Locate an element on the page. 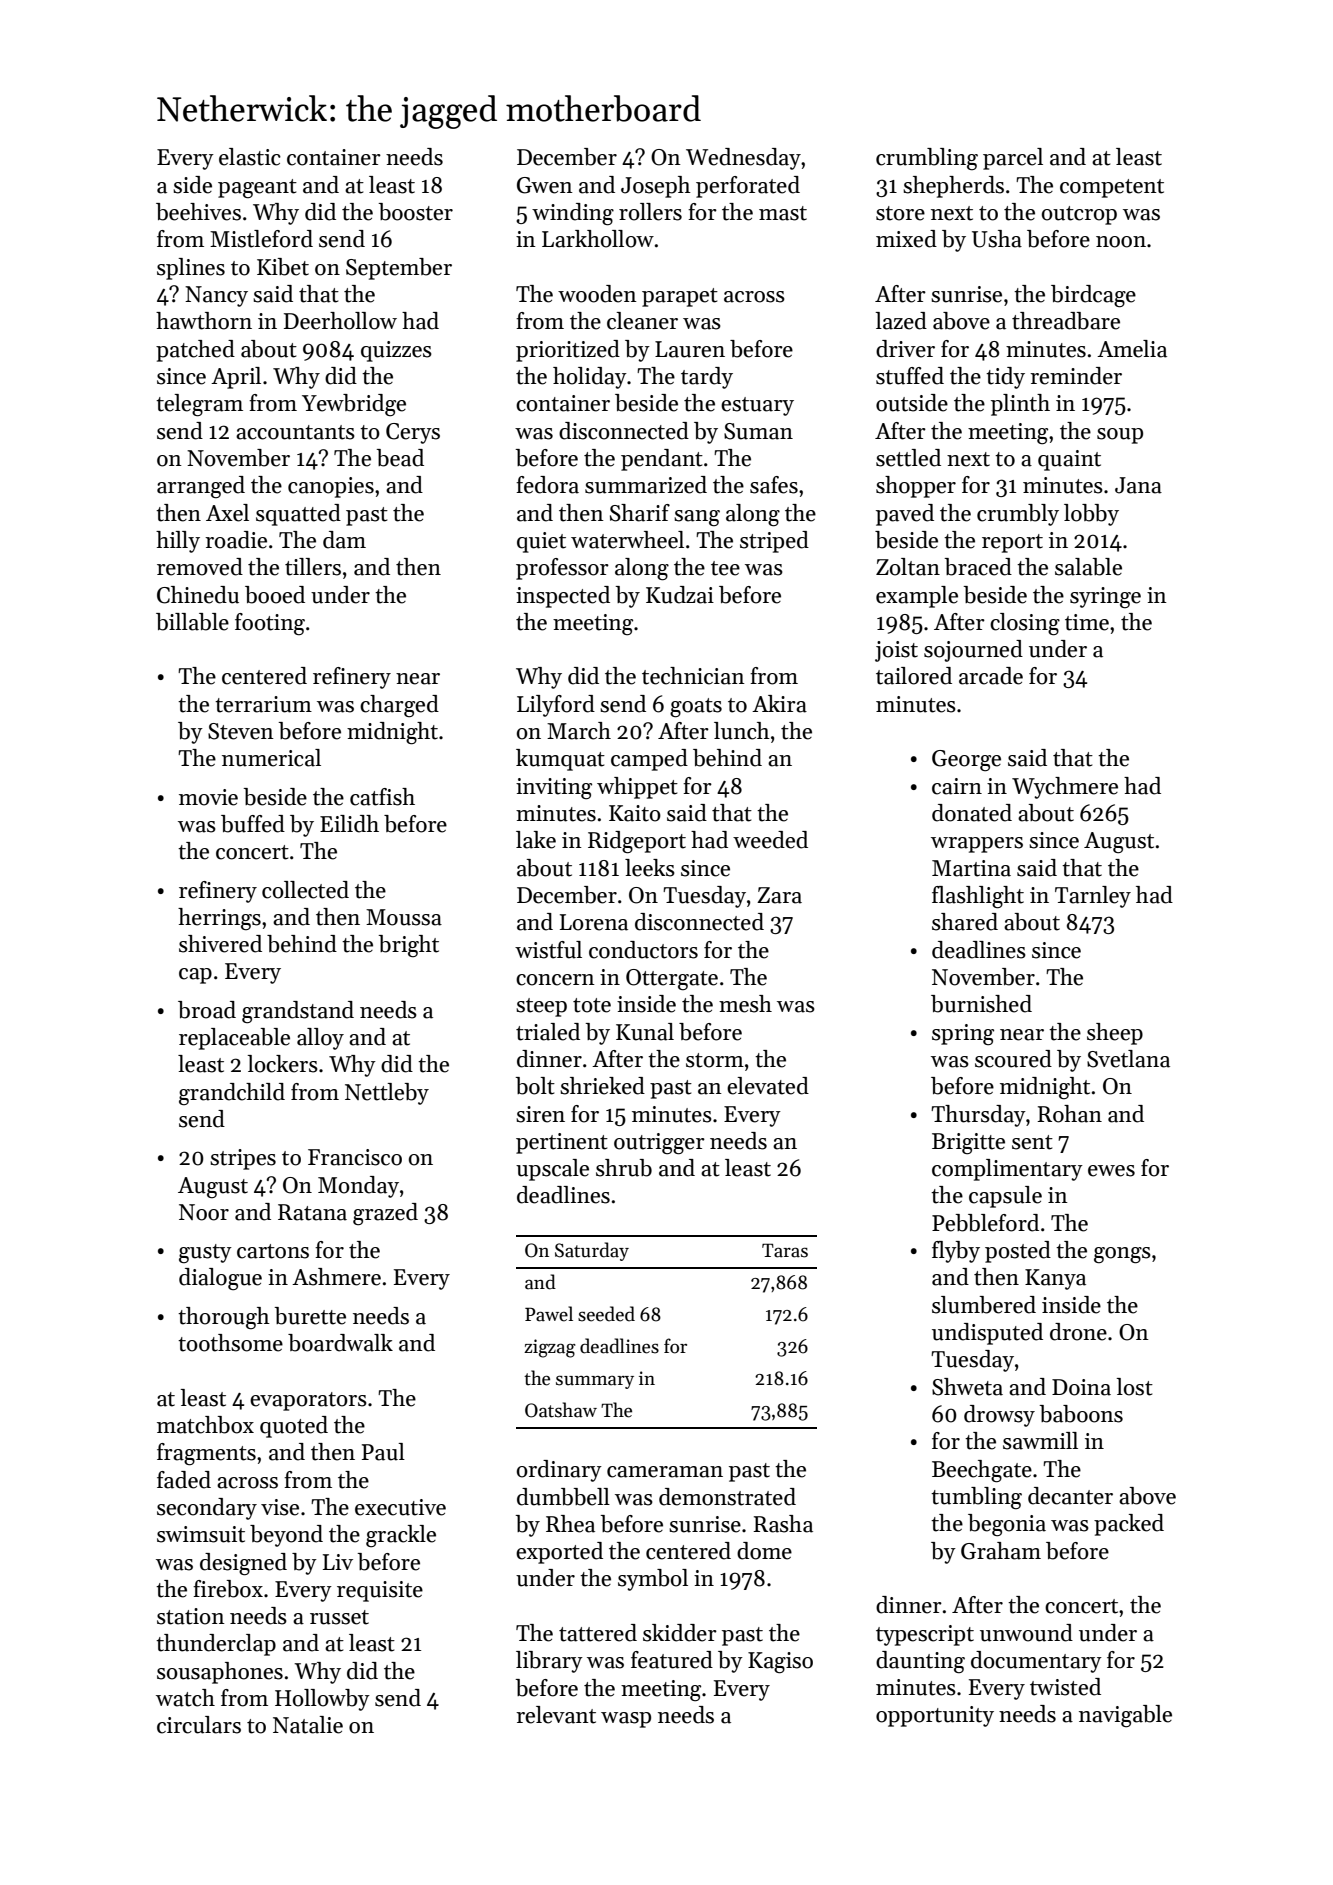 This document has width=1333, height=1885. burnished is located at coordinates (981, 1004).
